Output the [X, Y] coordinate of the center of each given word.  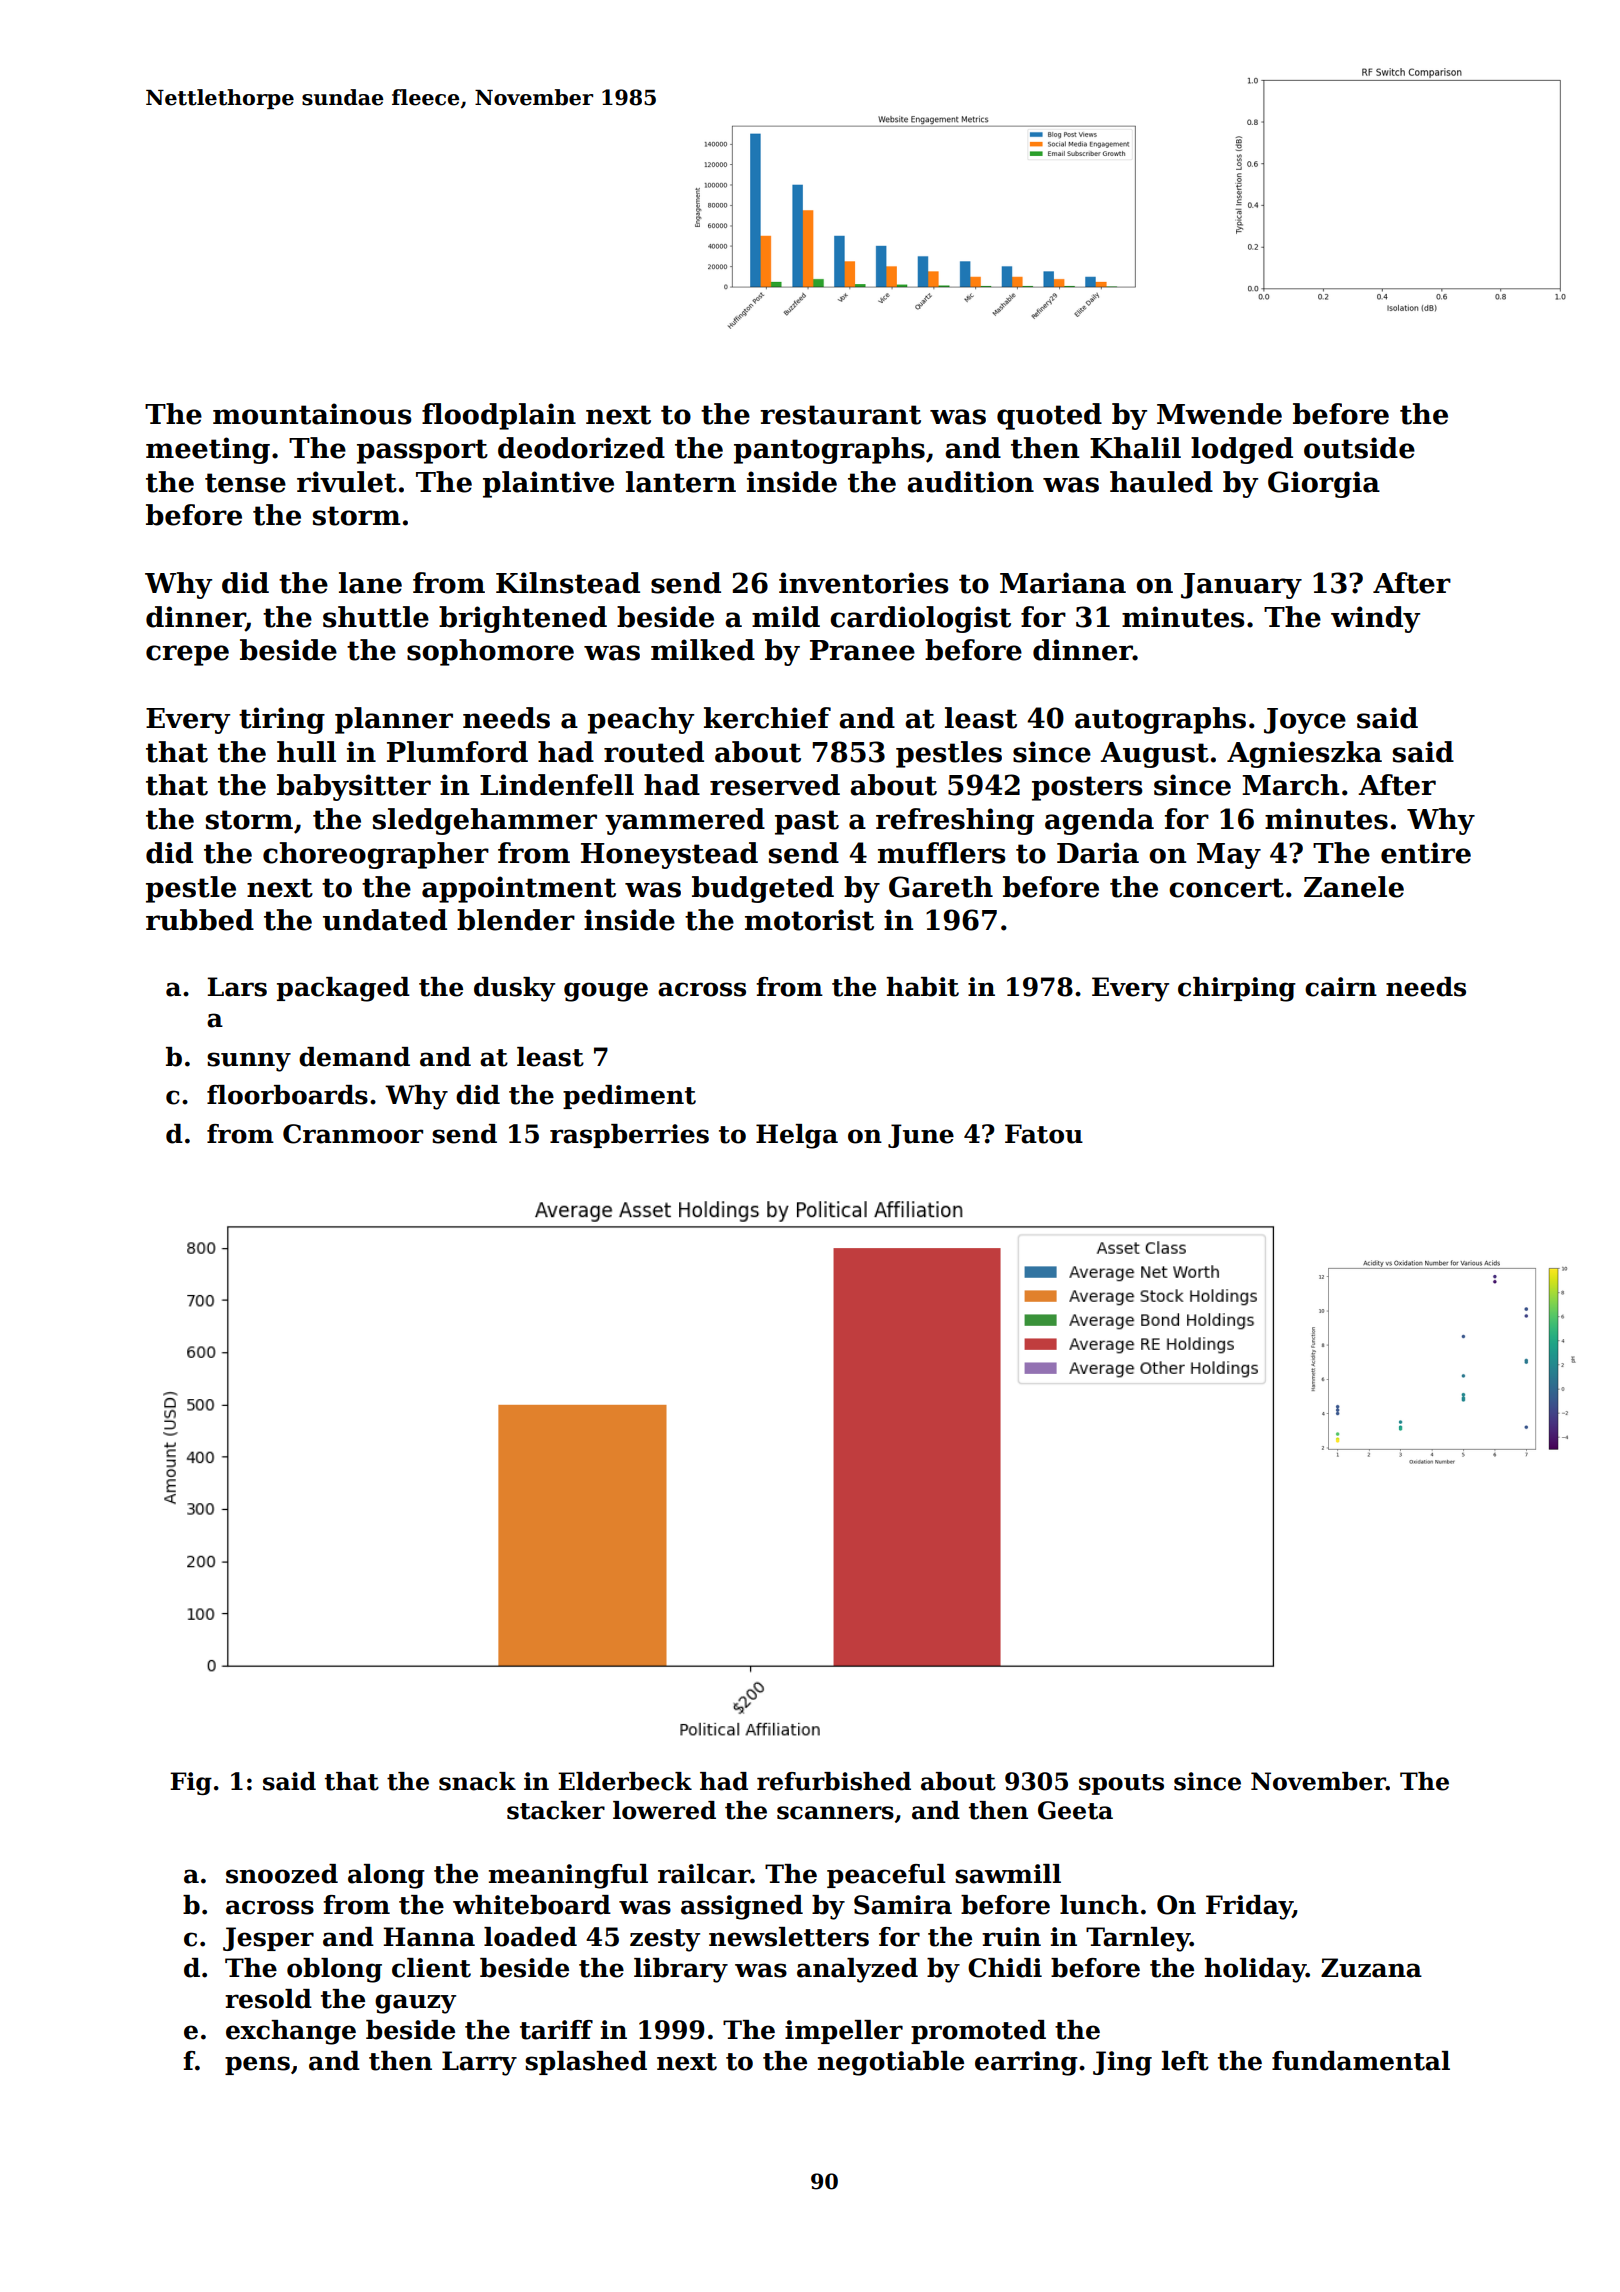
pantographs [829, 450]
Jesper [268, 1939]
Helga [797, 1136]
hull [306, 752]
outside [1359, 448]
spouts [1121, 1784]
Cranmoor [353, 1134]
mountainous [312, 414]
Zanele [1354, 887]
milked [703, 650]
